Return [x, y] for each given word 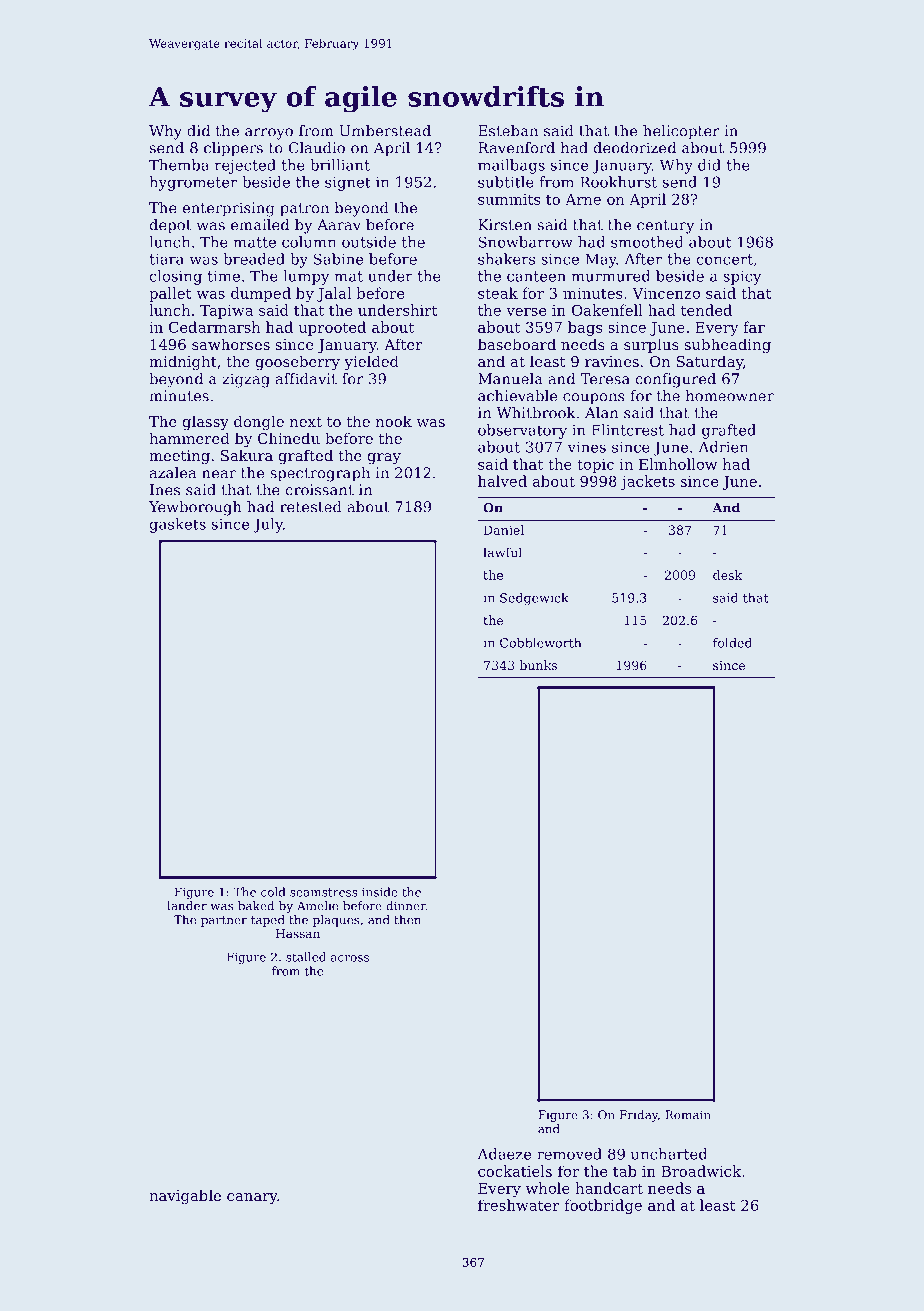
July [268, 525]
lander [187, 906]
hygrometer [193, 183]
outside [369, 242]
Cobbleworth [541, 643]
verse [526, 312]
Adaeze [504, 1154]
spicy [742, 277]
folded [732, 643]
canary [252, 1199]
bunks [538, 665]
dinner [406, 906]
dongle [259, 423]
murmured [610, 276]
